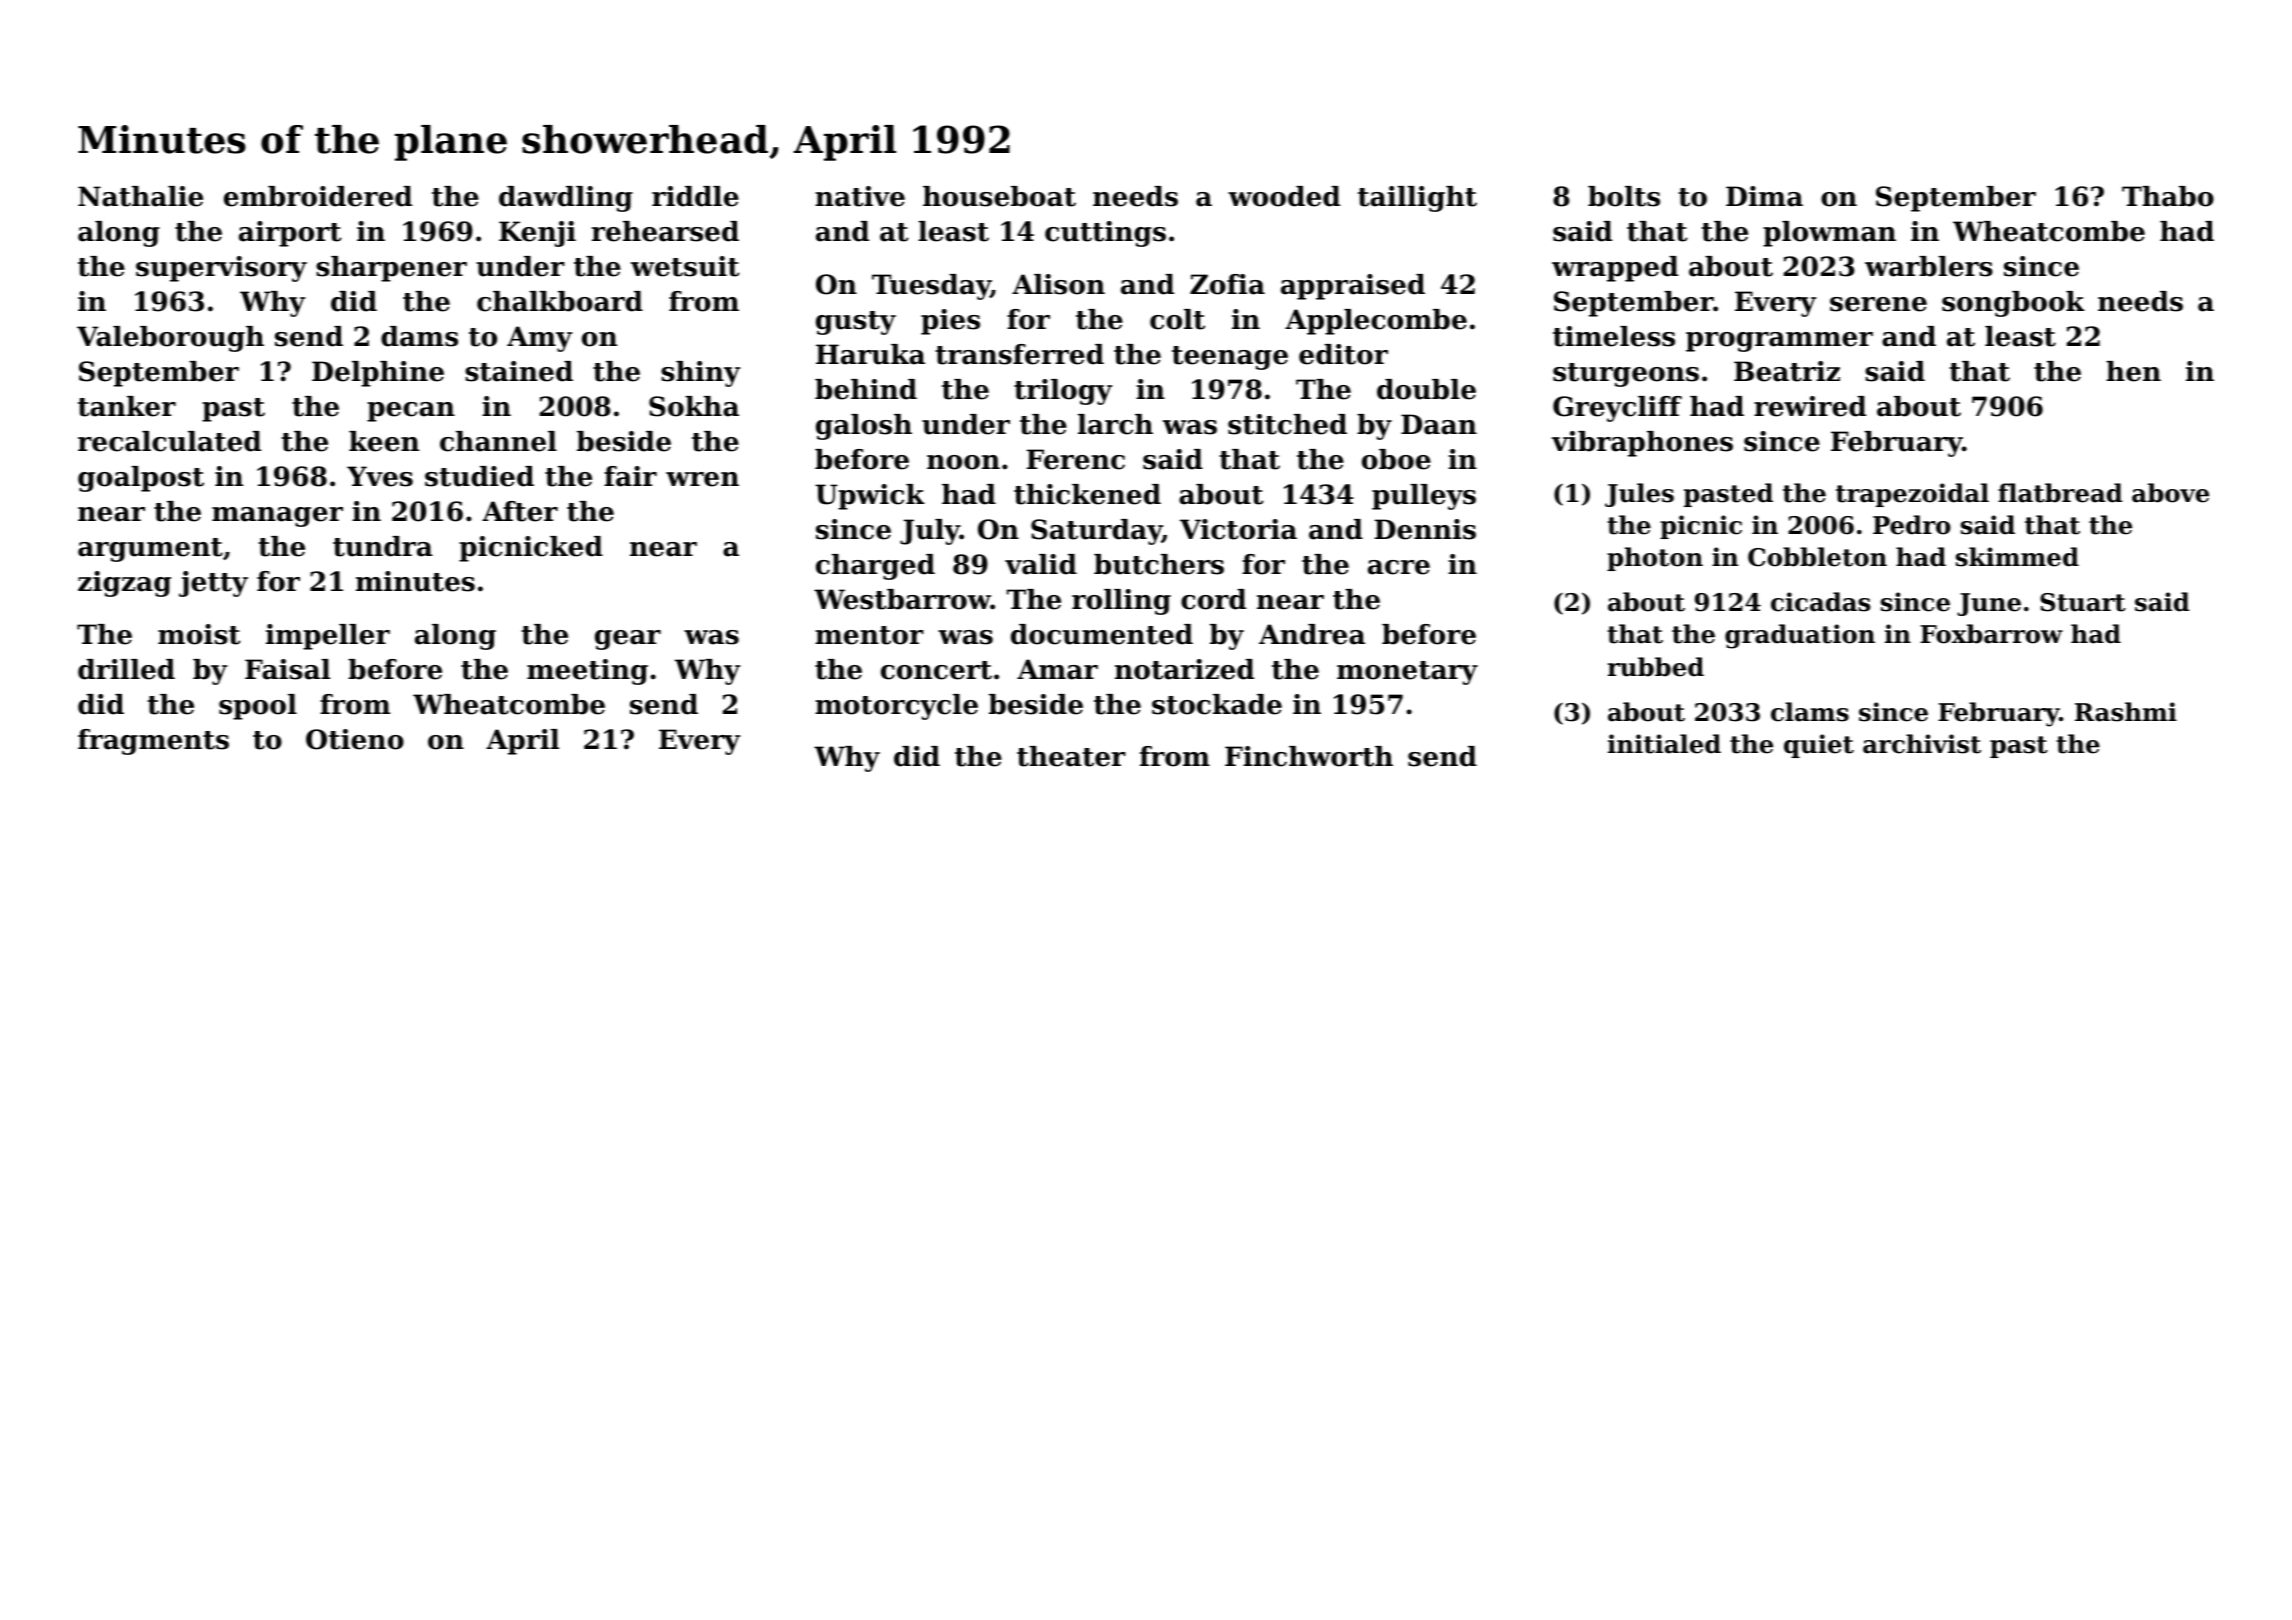 The width and height of the screenshot is (2292, 1620). What do you see at coordinates (290, 234) in the screenshot?
I see `airport` at bounding box center [290, 234].
